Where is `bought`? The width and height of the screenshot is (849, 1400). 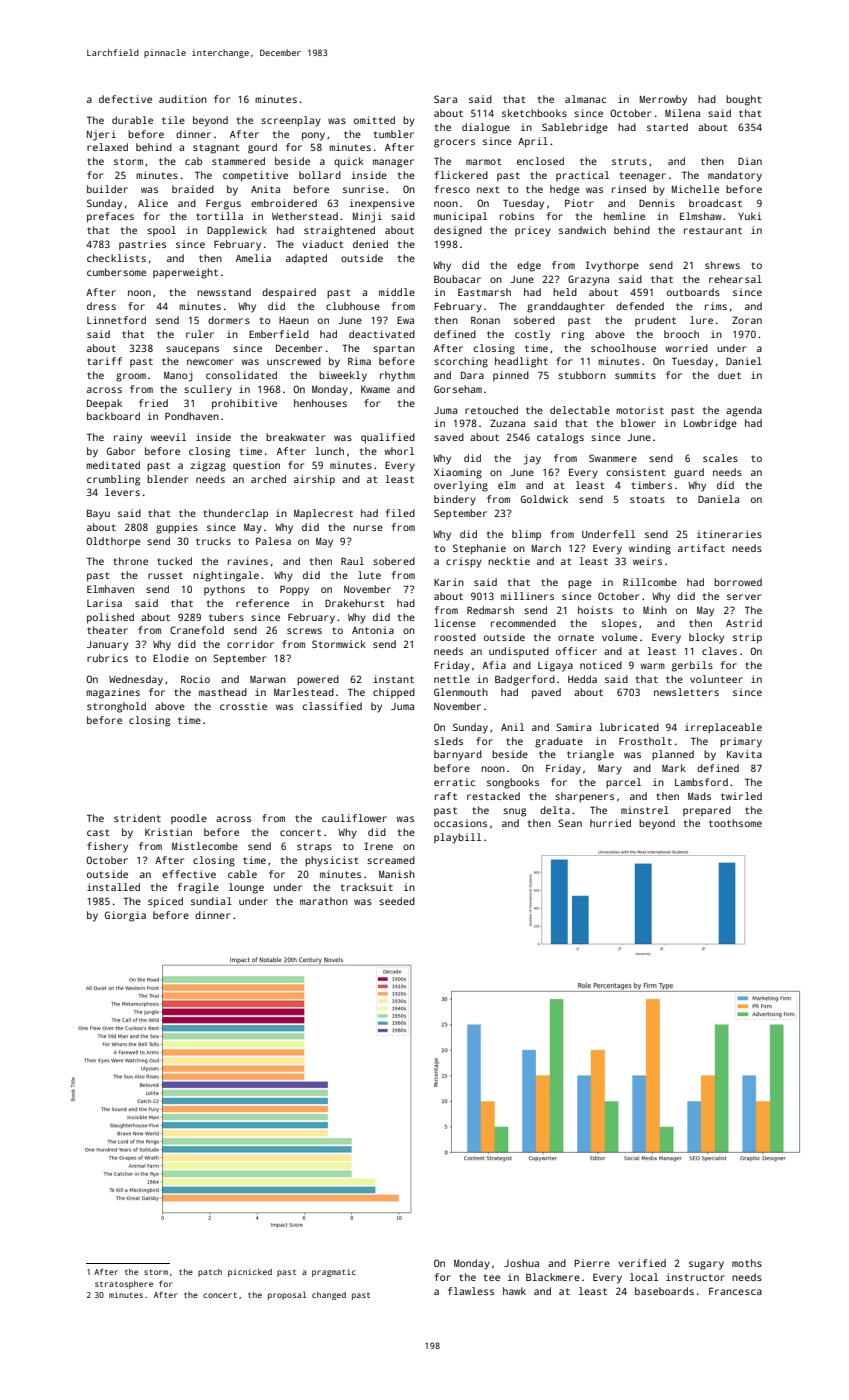 bought is located at coordinates (744, 100).
